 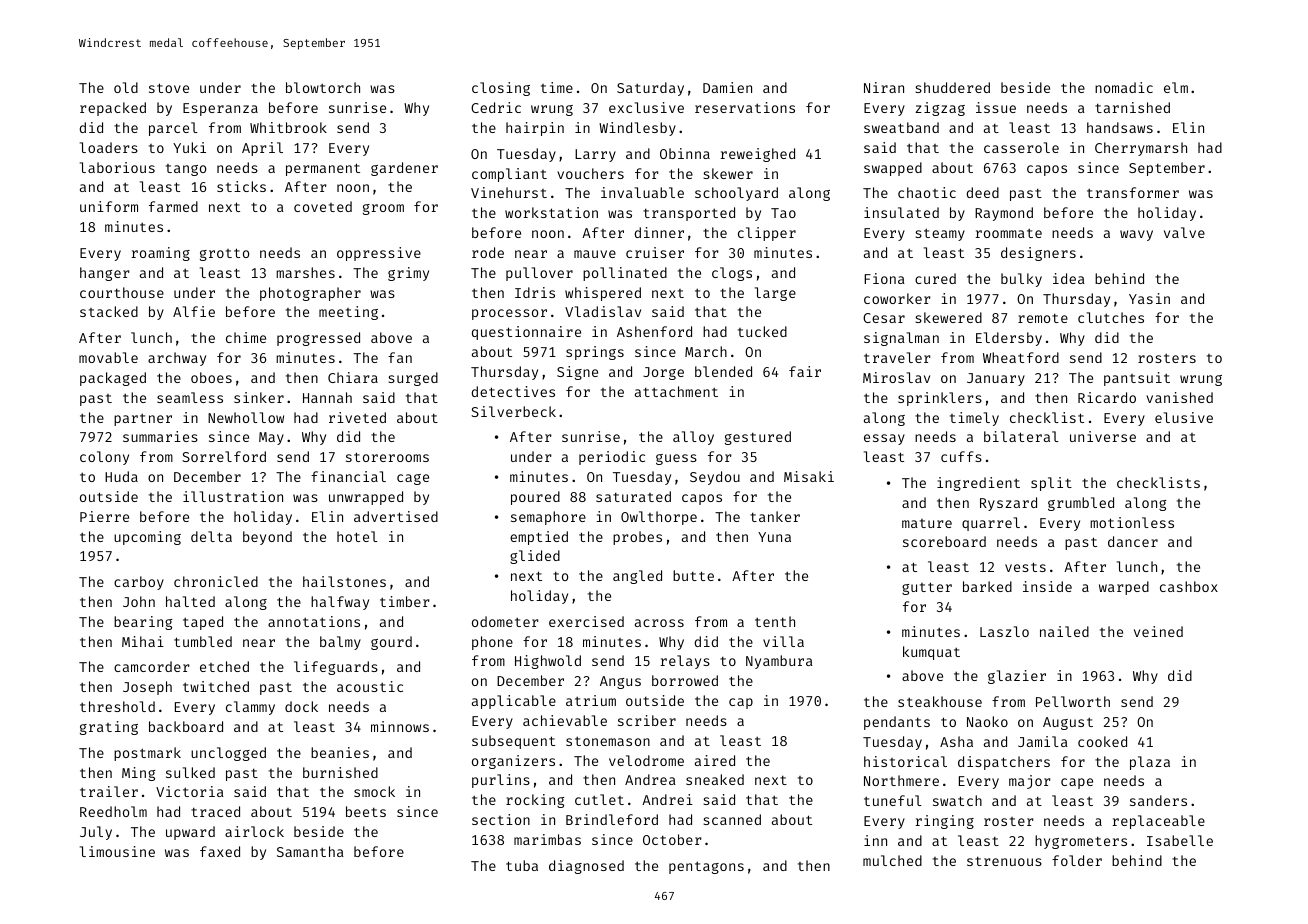 What do you see at coordinates (104, 516) in the document?
I see `Pierre` at bounding box center [104, 516].
